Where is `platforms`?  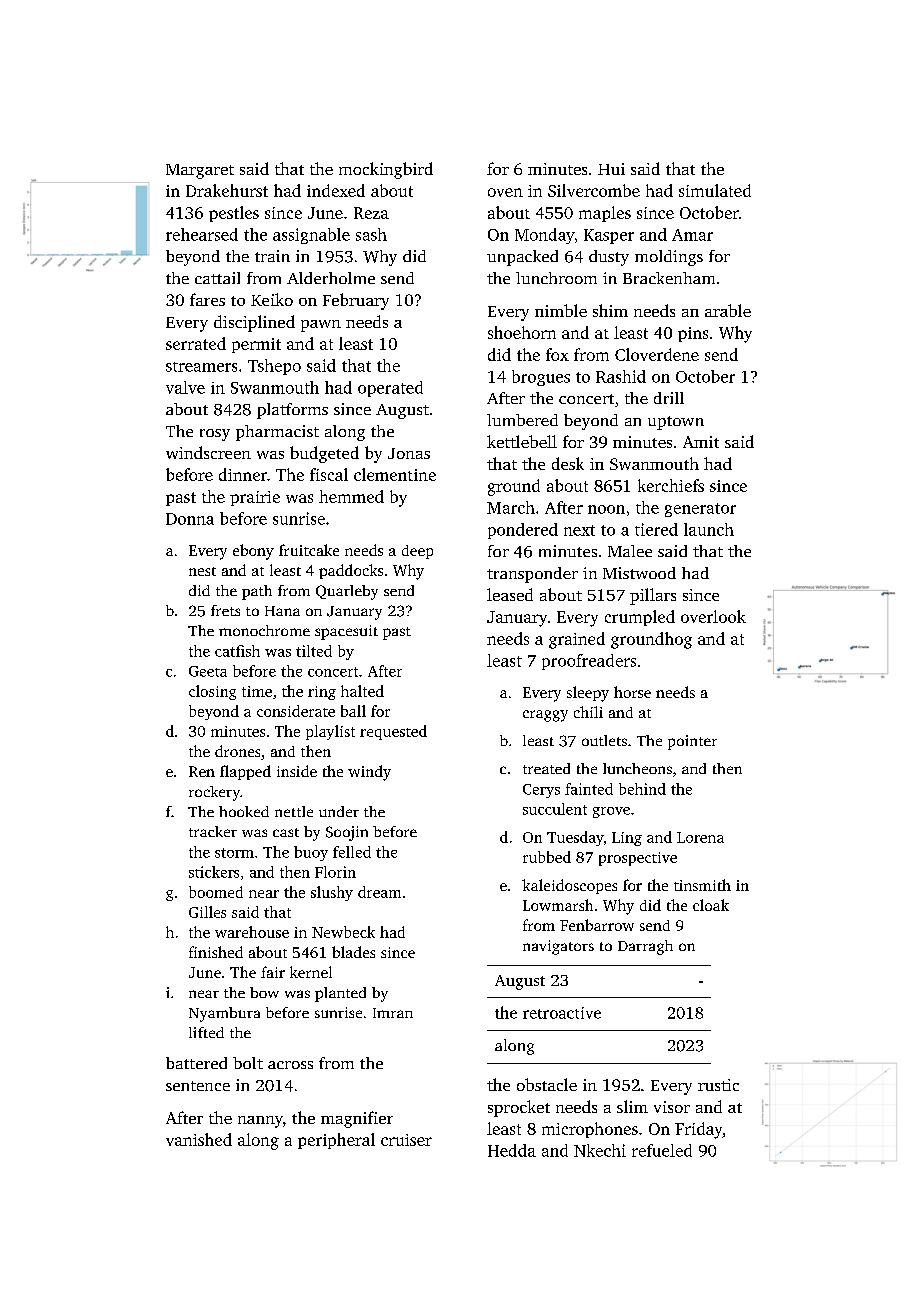 platforms is located at coordinates (292, 411).
